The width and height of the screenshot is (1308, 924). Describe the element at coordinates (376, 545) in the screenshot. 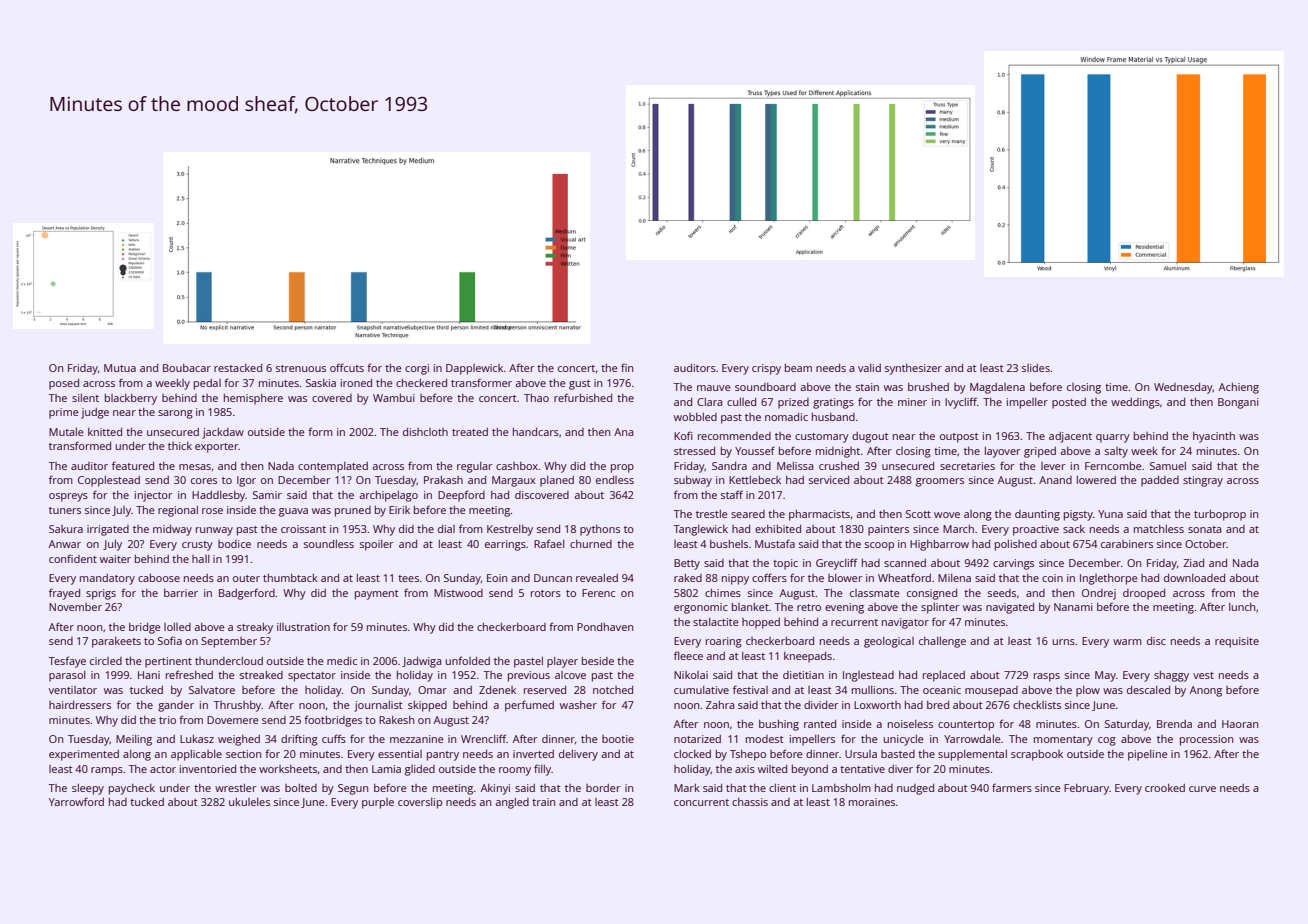

I see `spoiler` at that location.
